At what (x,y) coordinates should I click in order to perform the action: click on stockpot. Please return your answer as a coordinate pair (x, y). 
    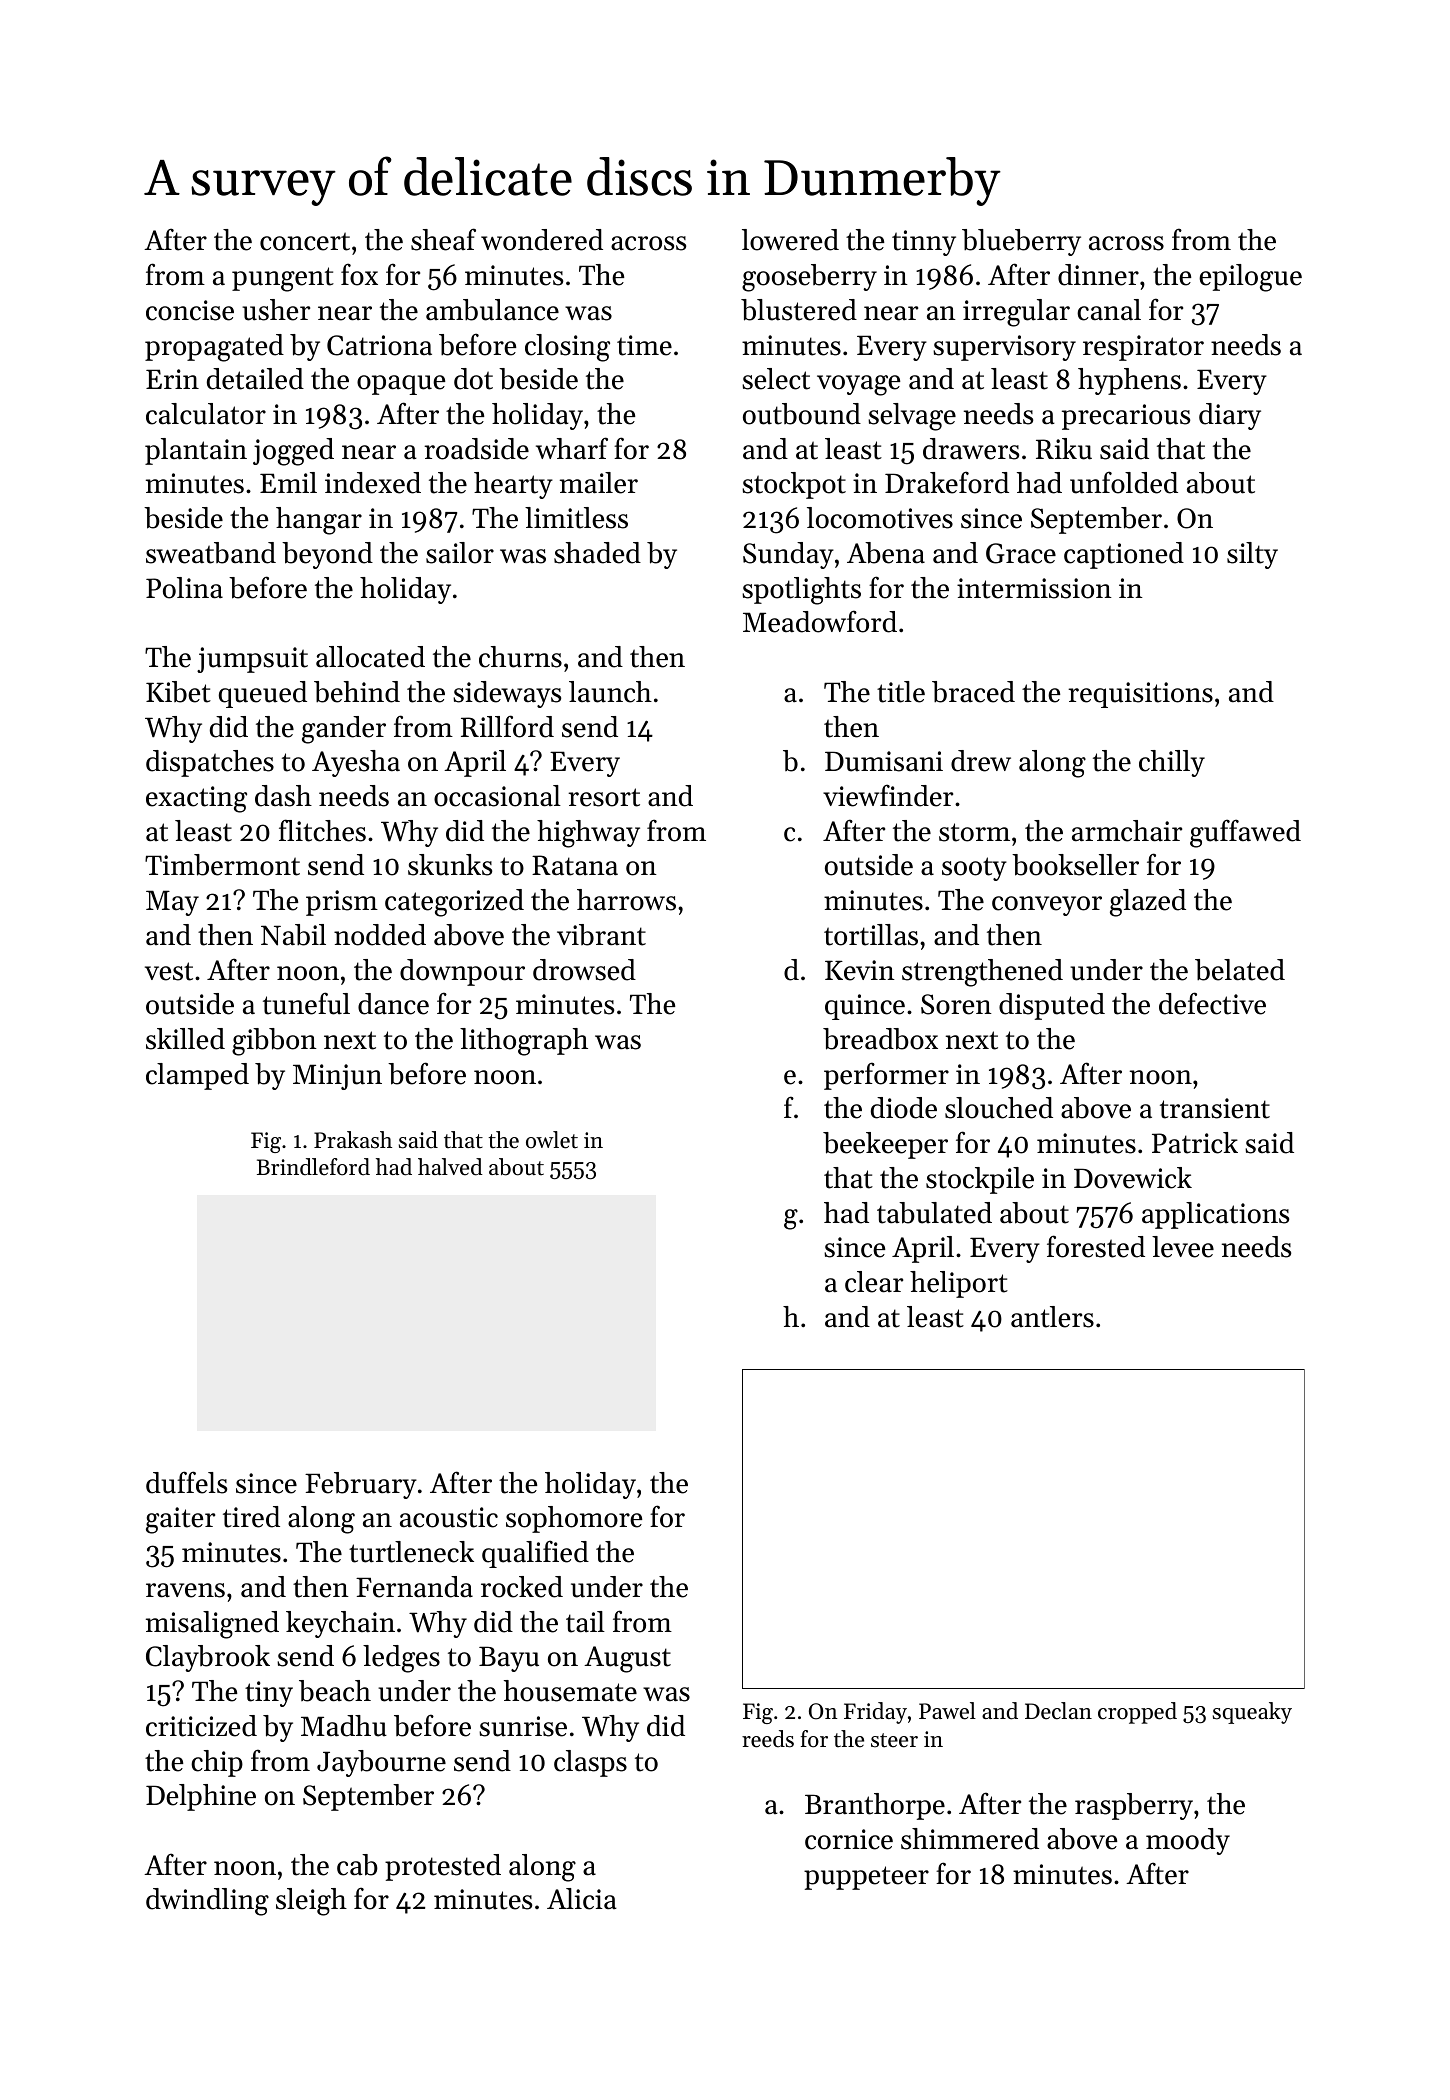
    Looking at the image, I should click on (794, 485).
